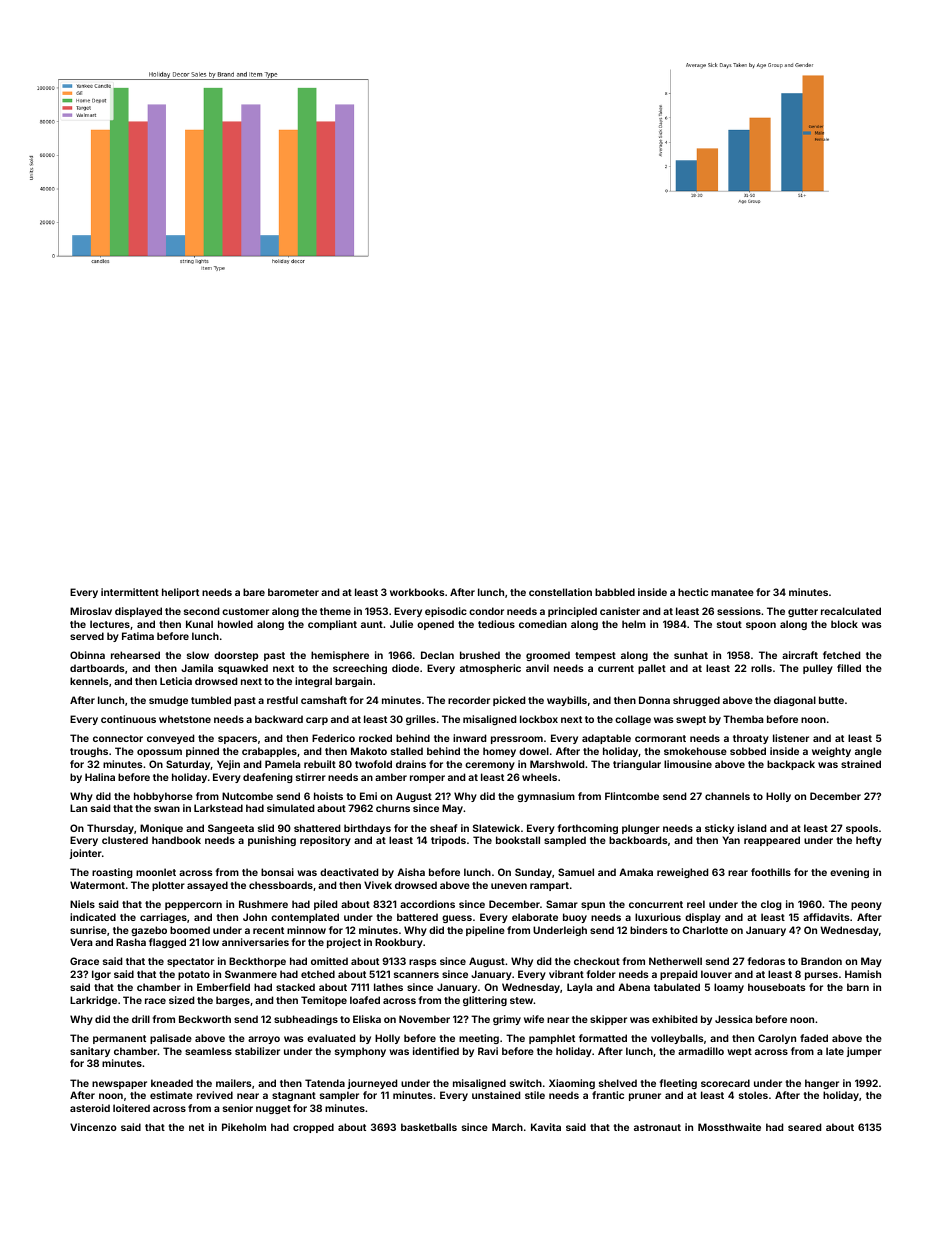  What do you see at coordinates (864, 1052) in the image?
I see `jumper` at bounding box center [864, 1052].
